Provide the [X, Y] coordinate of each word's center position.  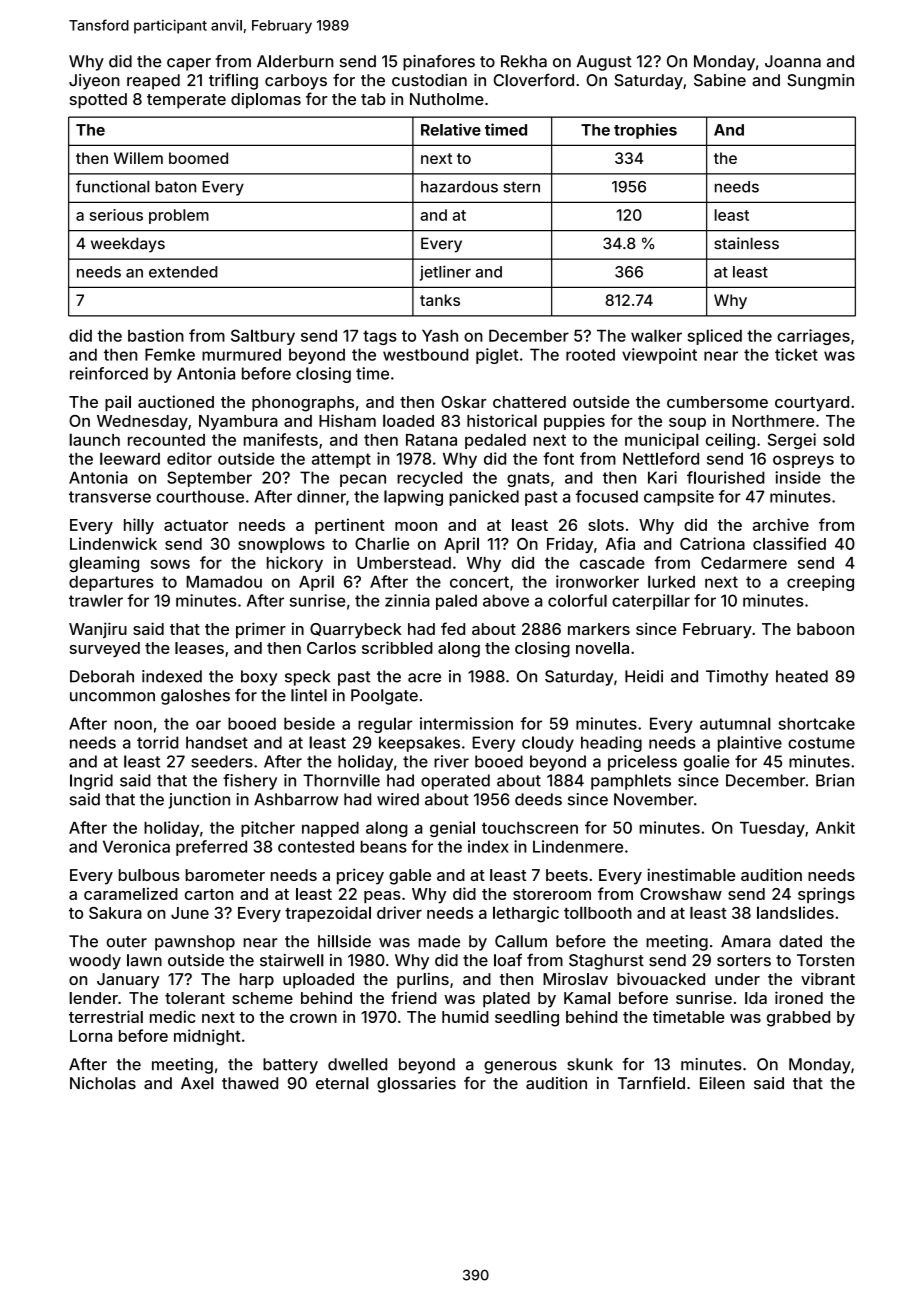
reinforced [109, 373]
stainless [746, 243]
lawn [144, 960]
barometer [225, 875]
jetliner [445, 273]
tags [380, 337]
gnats [528, 479]
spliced [715, 337]
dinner [321, 496]
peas [382, 897]
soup [687, 424]
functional [113, 186]
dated [800, 941]
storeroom [552, 894]
